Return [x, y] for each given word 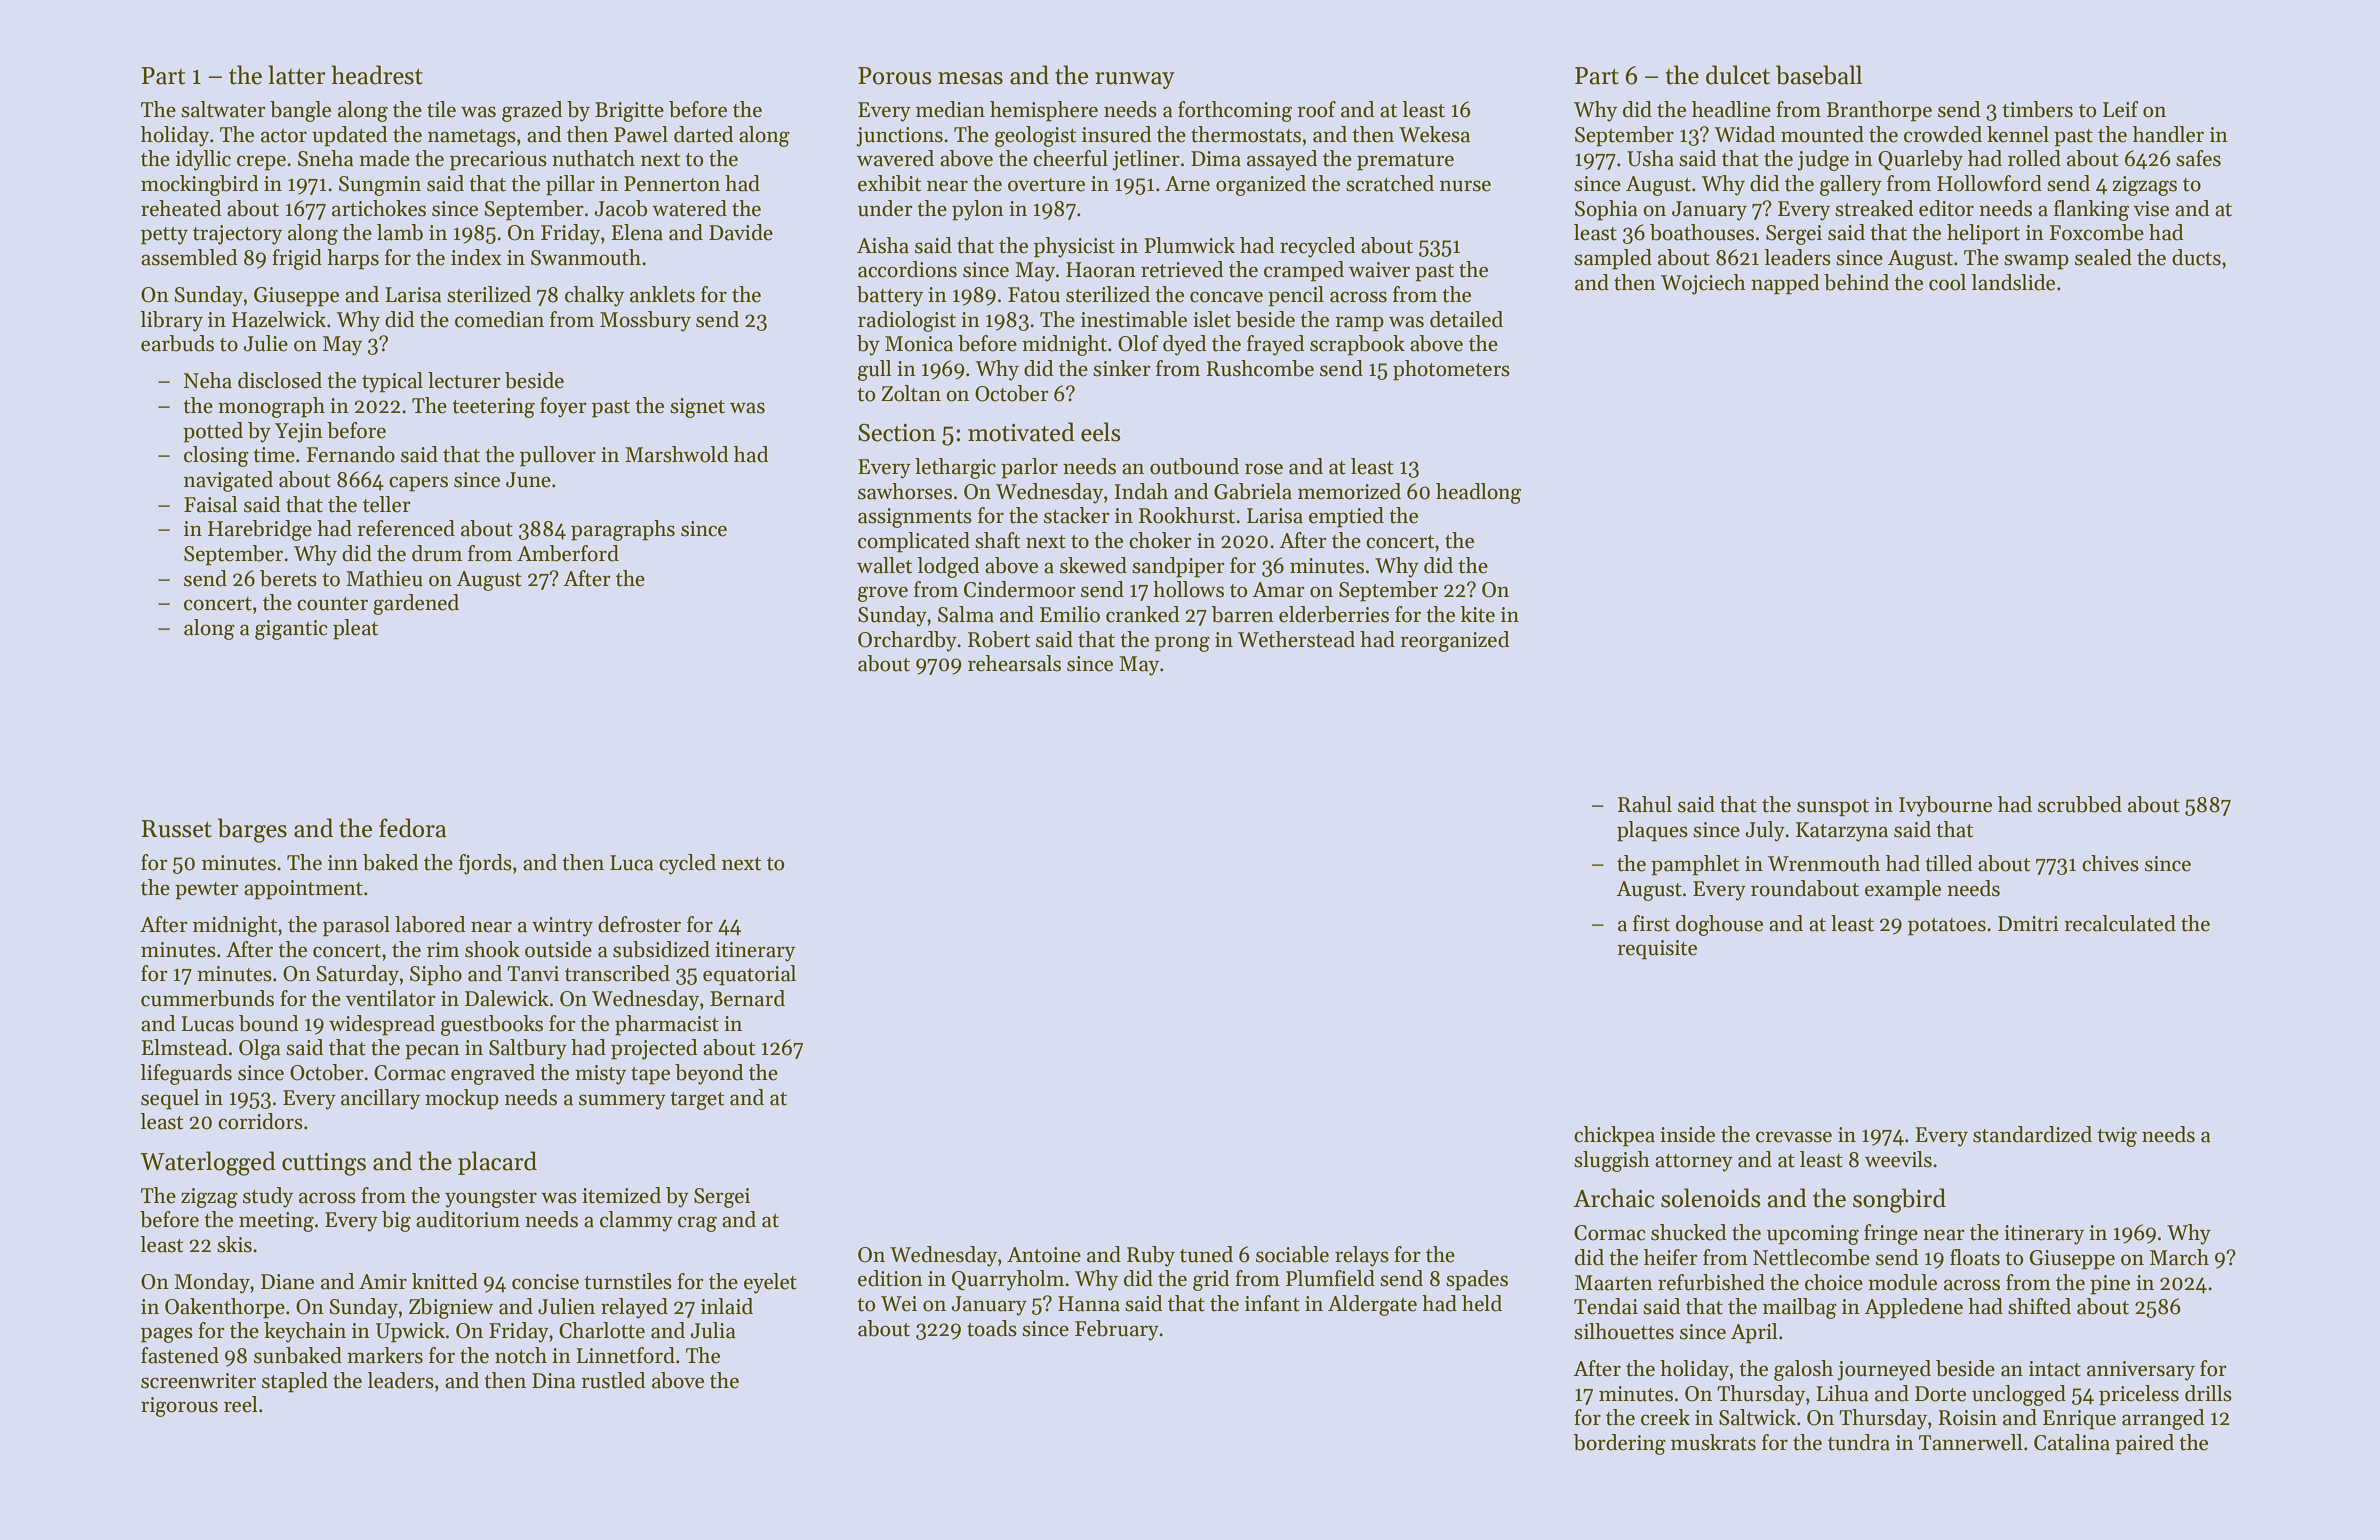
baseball [1819, 75]
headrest [377, 75]
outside [558, 949]
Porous [895, 76]
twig [2117, 1137]
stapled [295, 1382]
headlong [1478, 493]
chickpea [1614, 1136]
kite [1477, 614]
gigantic [291, 630]
